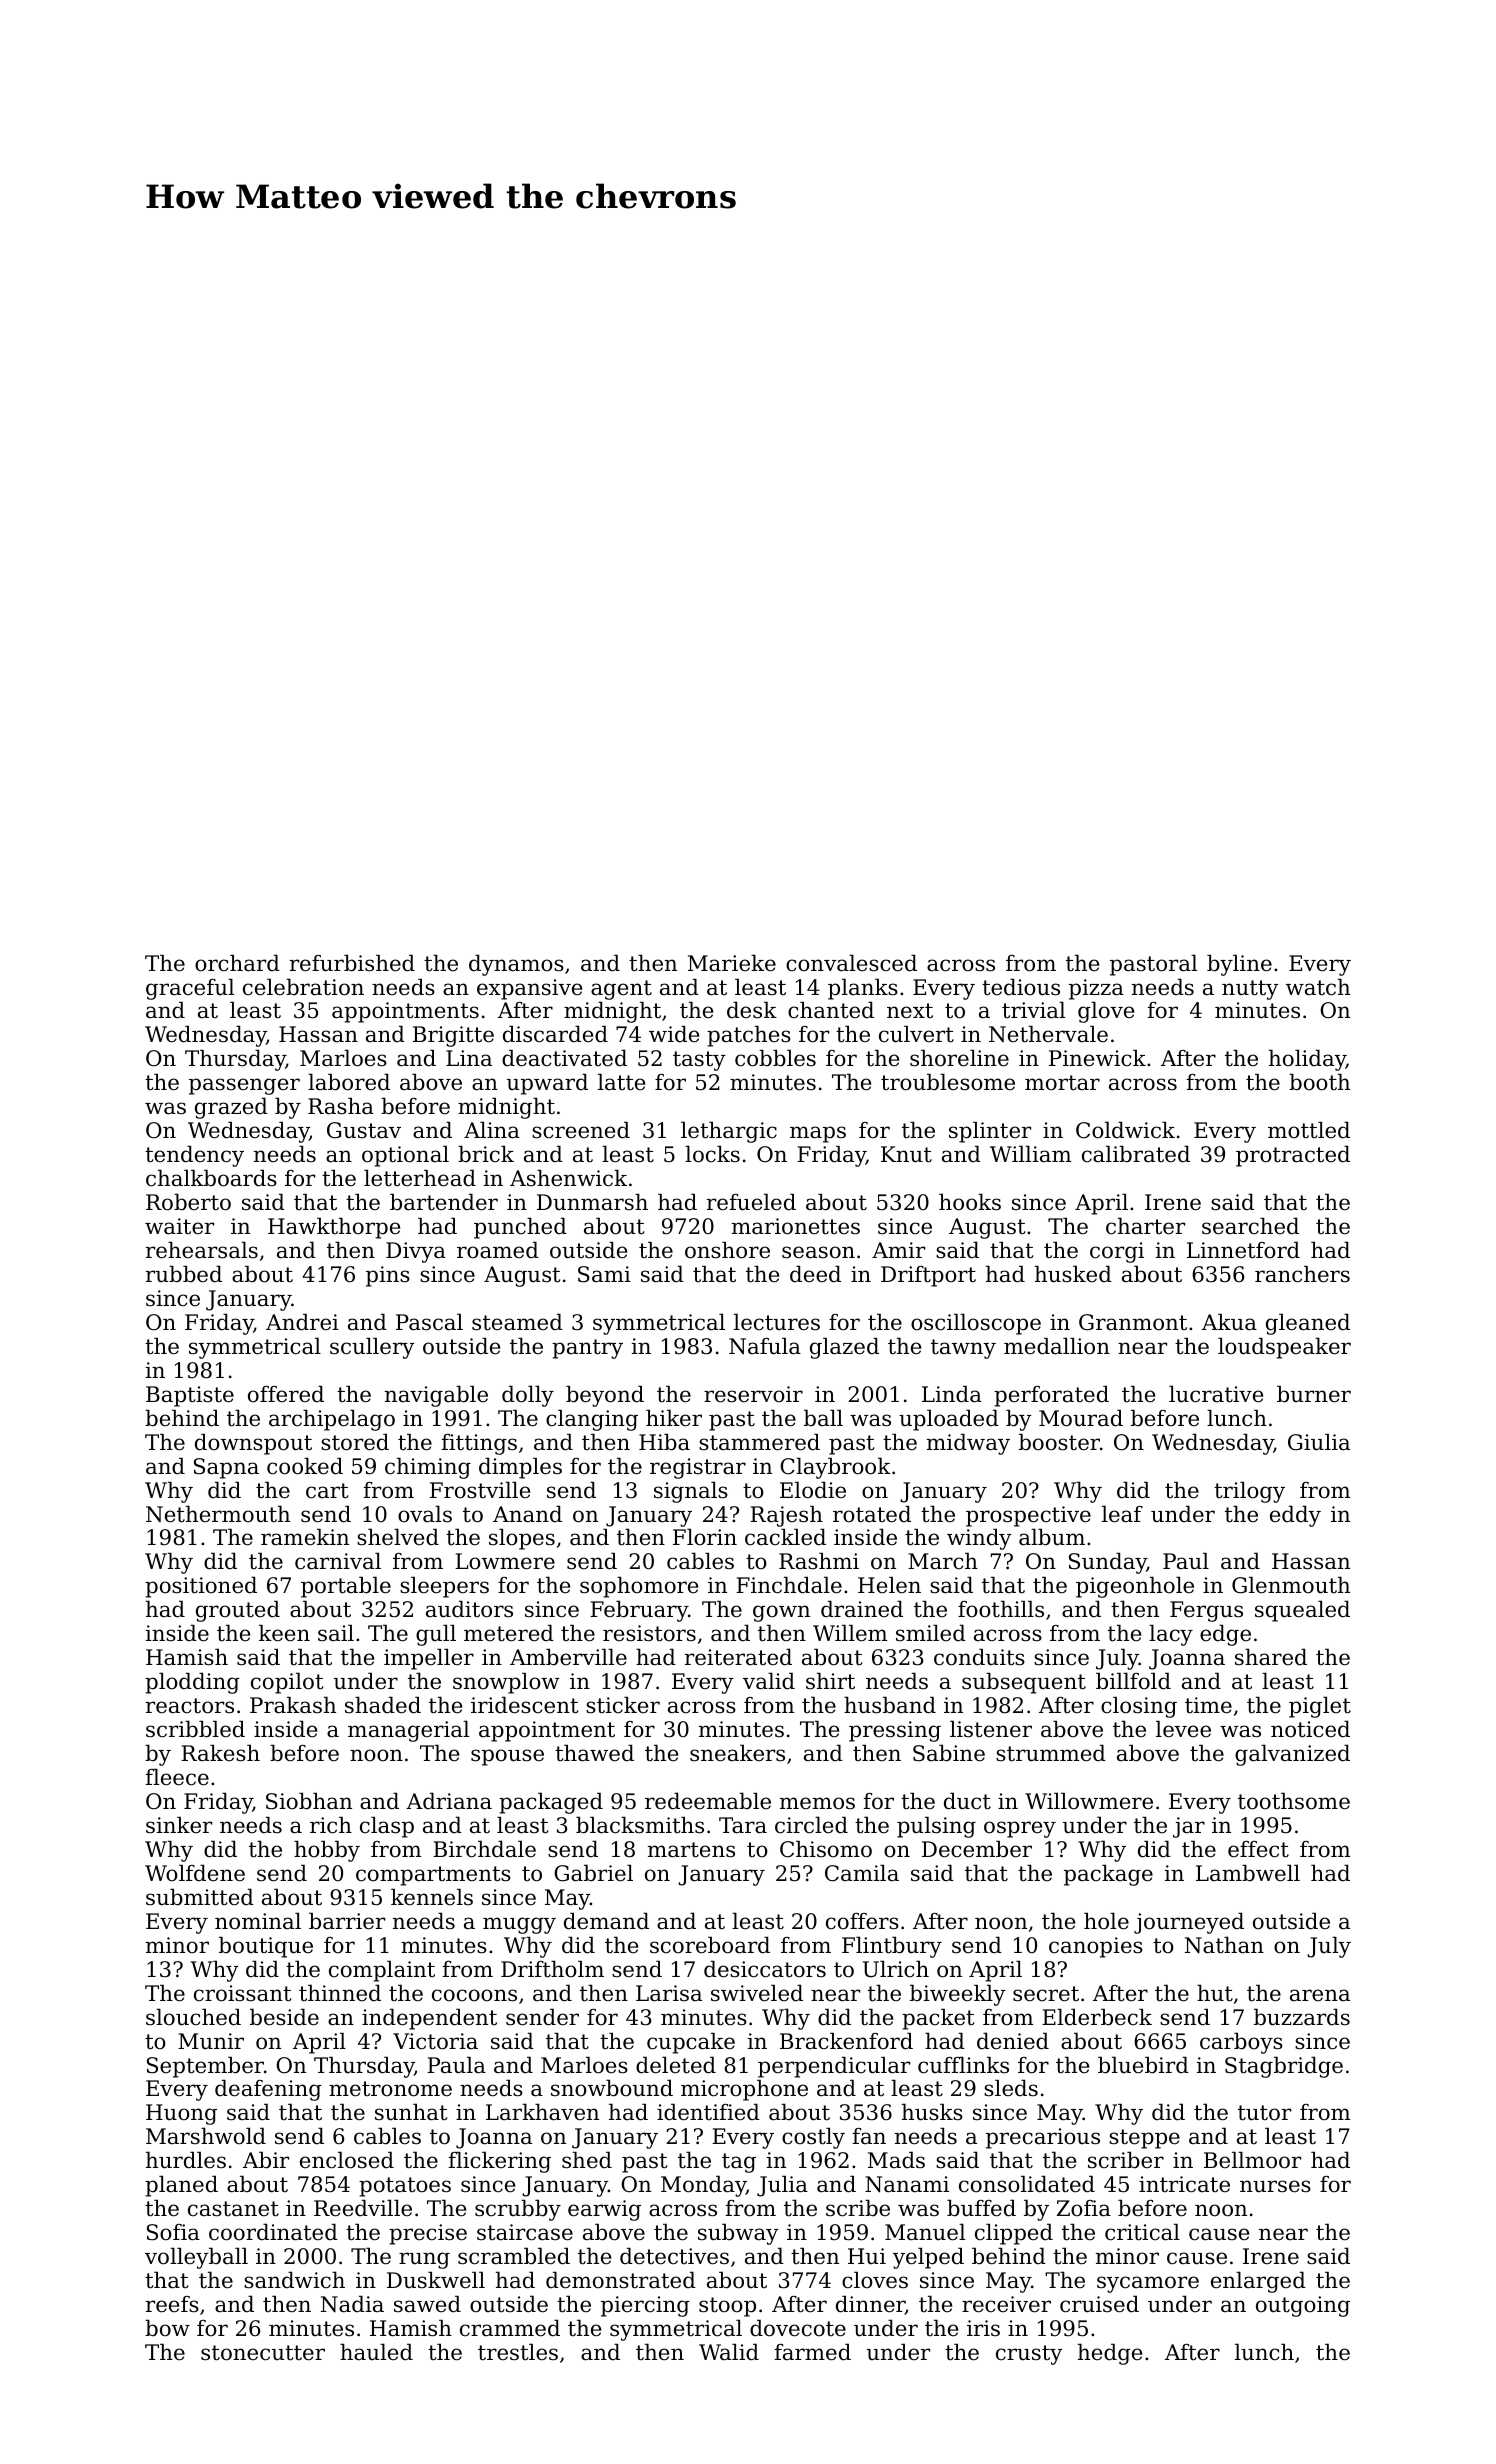 The height and width of the screenshot is (2464, 1496). Describe the element at coordinates (1001, 1609) in the screenshot. I see `foothills` at that location.
